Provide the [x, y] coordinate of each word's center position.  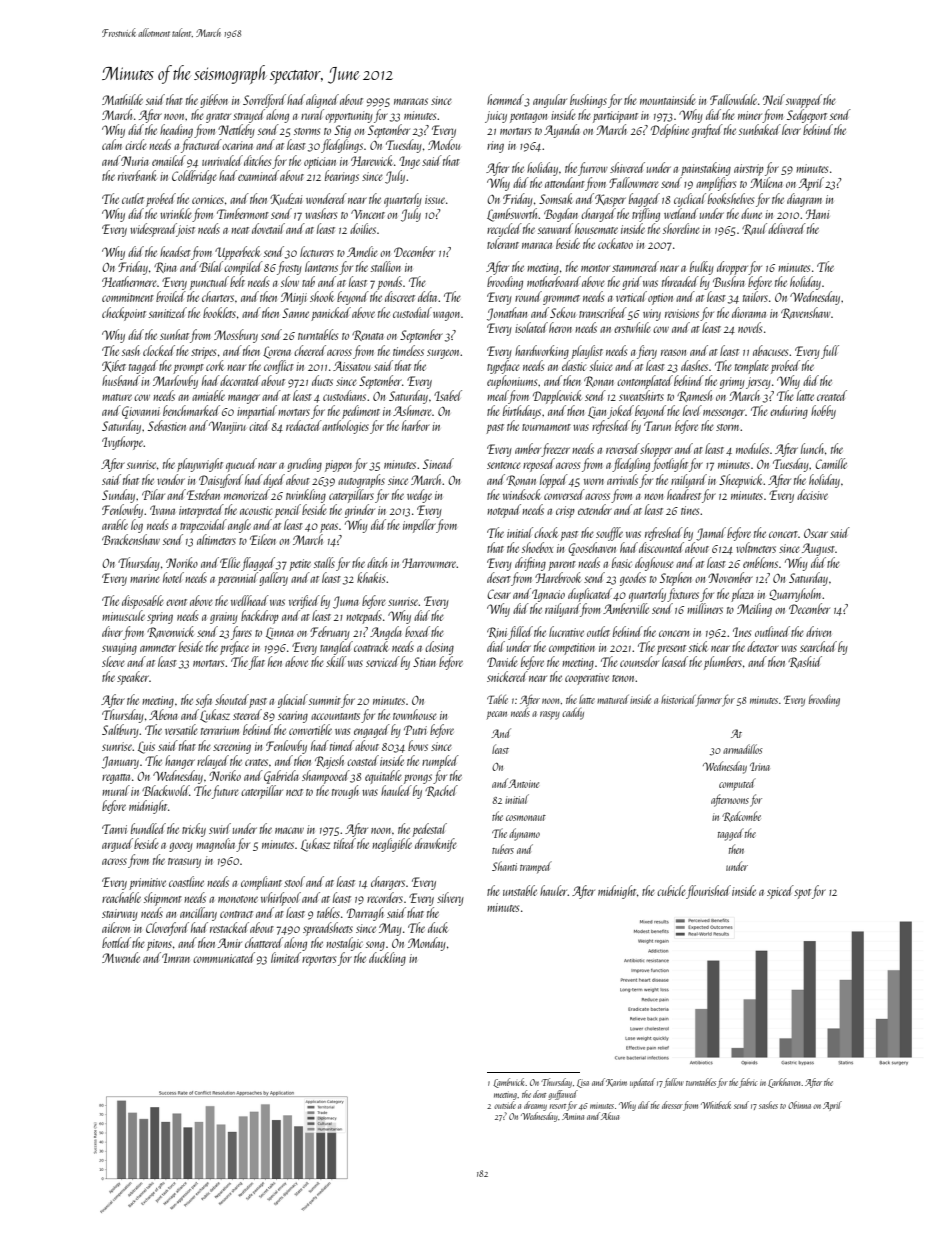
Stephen [676, 579]
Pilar [153, 494]
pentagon [528, 118]
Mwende [121, 957]
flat [257, 663]
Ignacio [548, 595]
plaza [742, 595]
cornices [208, 199]
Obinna [799, 1105]
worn [594, 482]
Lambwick [509, 1083]
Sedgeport [807, 116]
